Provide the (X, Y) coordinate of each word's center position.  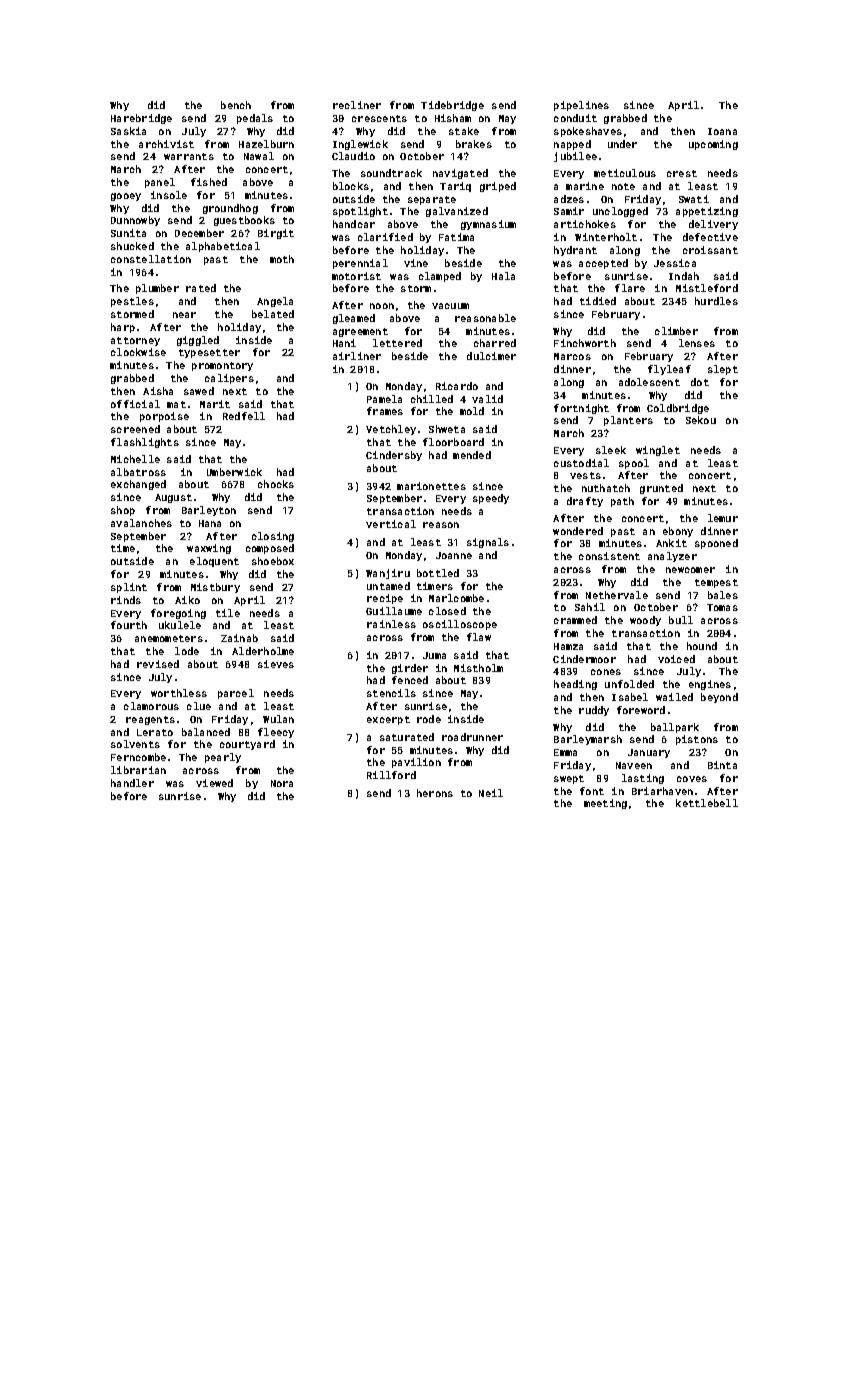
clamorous (151, 706)
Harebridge (141, 119)
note (623, 186)
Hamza (568, 646)
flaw (479, 637)
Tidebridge (452, 106)
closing (273, 537)
